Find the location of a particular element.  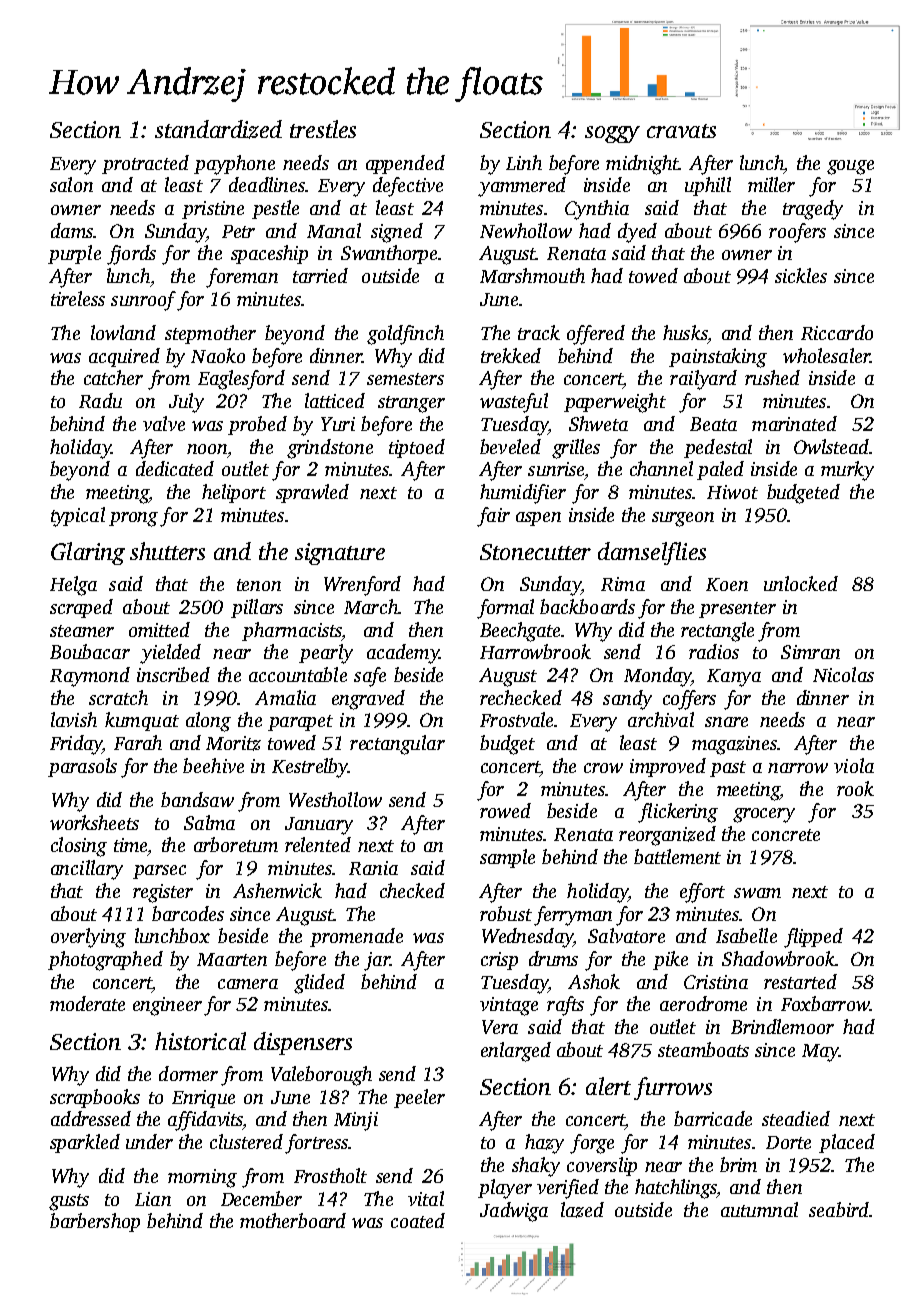

coated is located at coordinates (418, 1220).
